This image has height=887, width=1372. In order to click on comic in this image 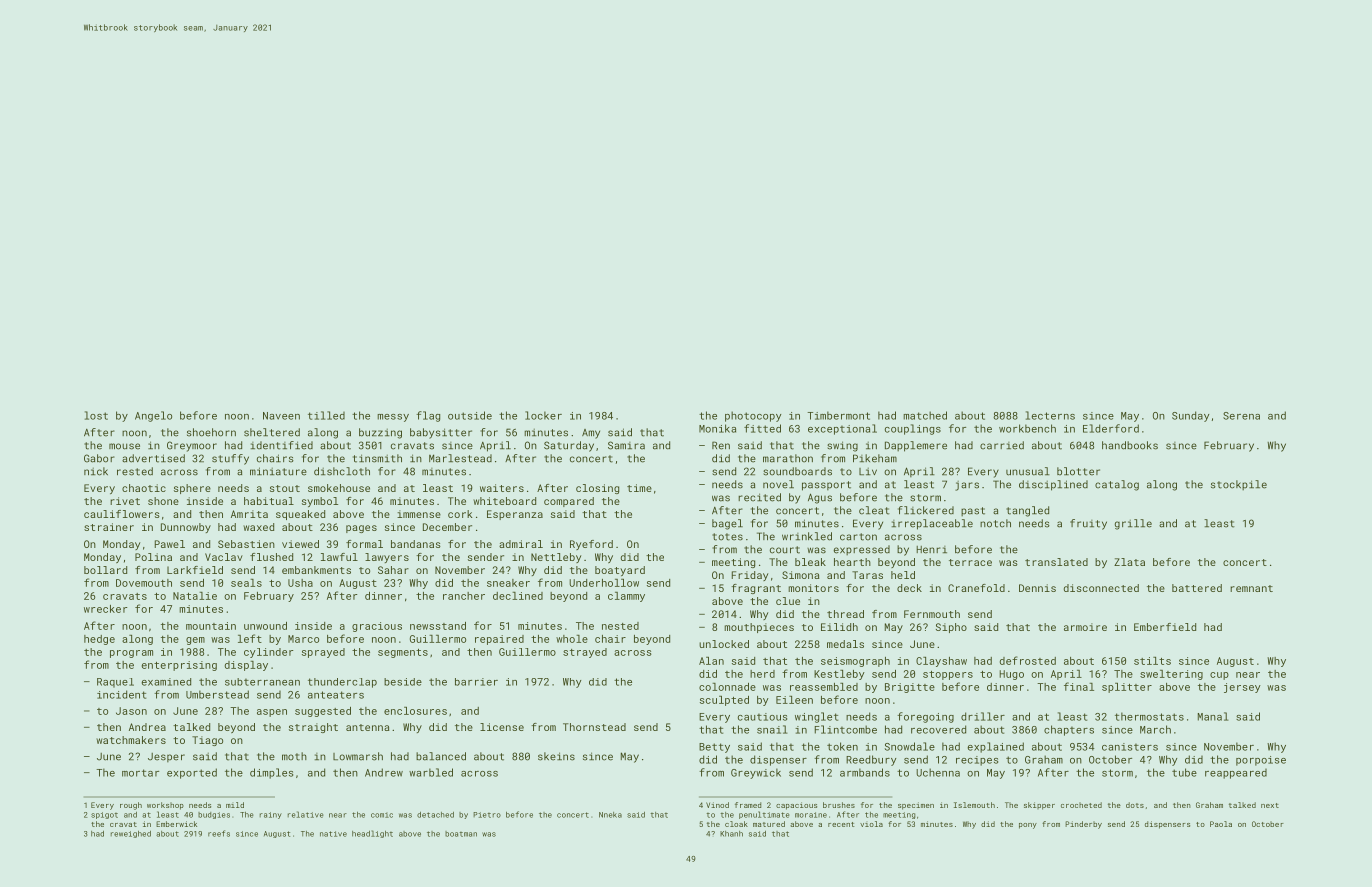, I will do `click(382, 815)`.
